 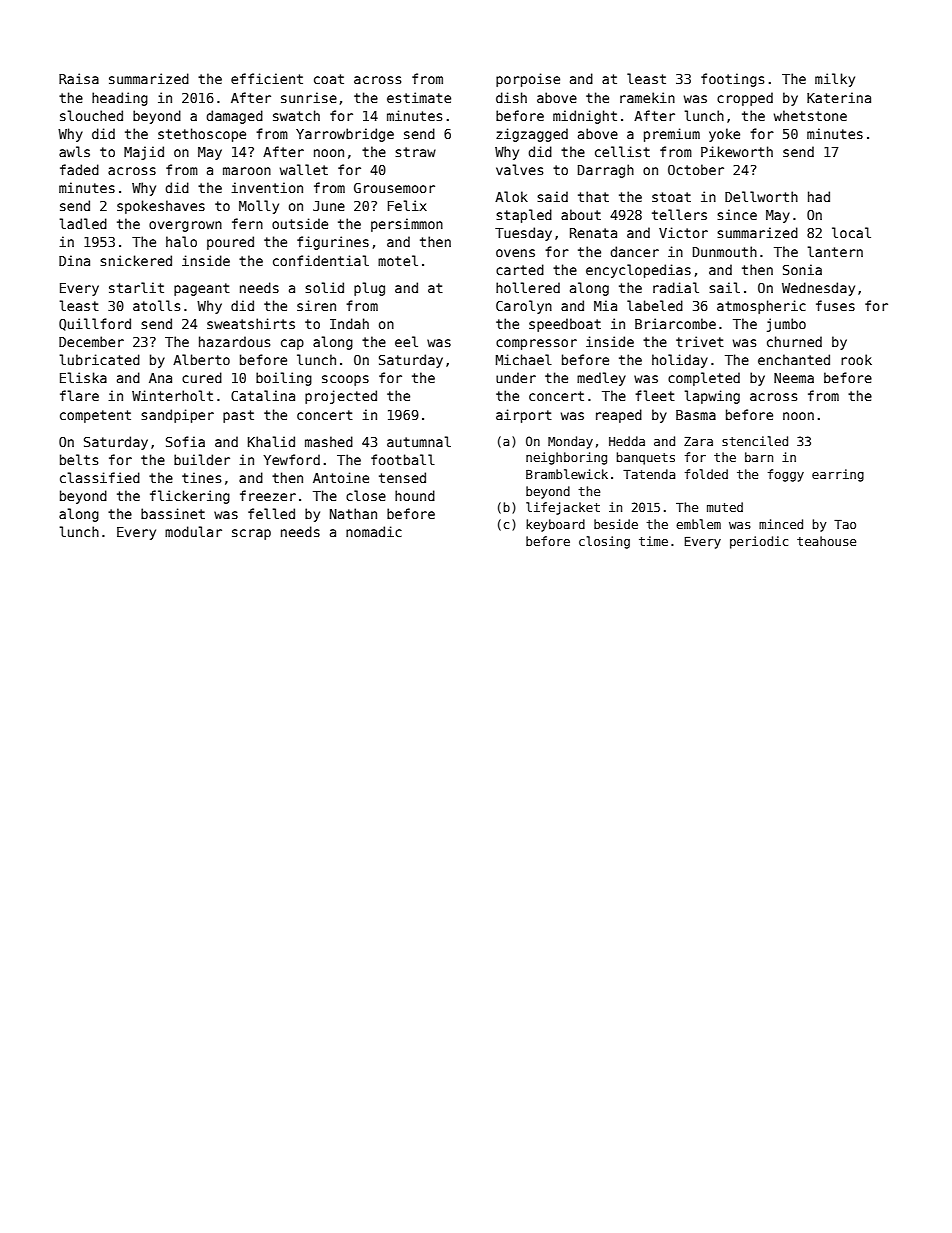 What do you see at coordinates (100, 477) in the screenshot?
I see `classified` at bounding box center [100, 477].
